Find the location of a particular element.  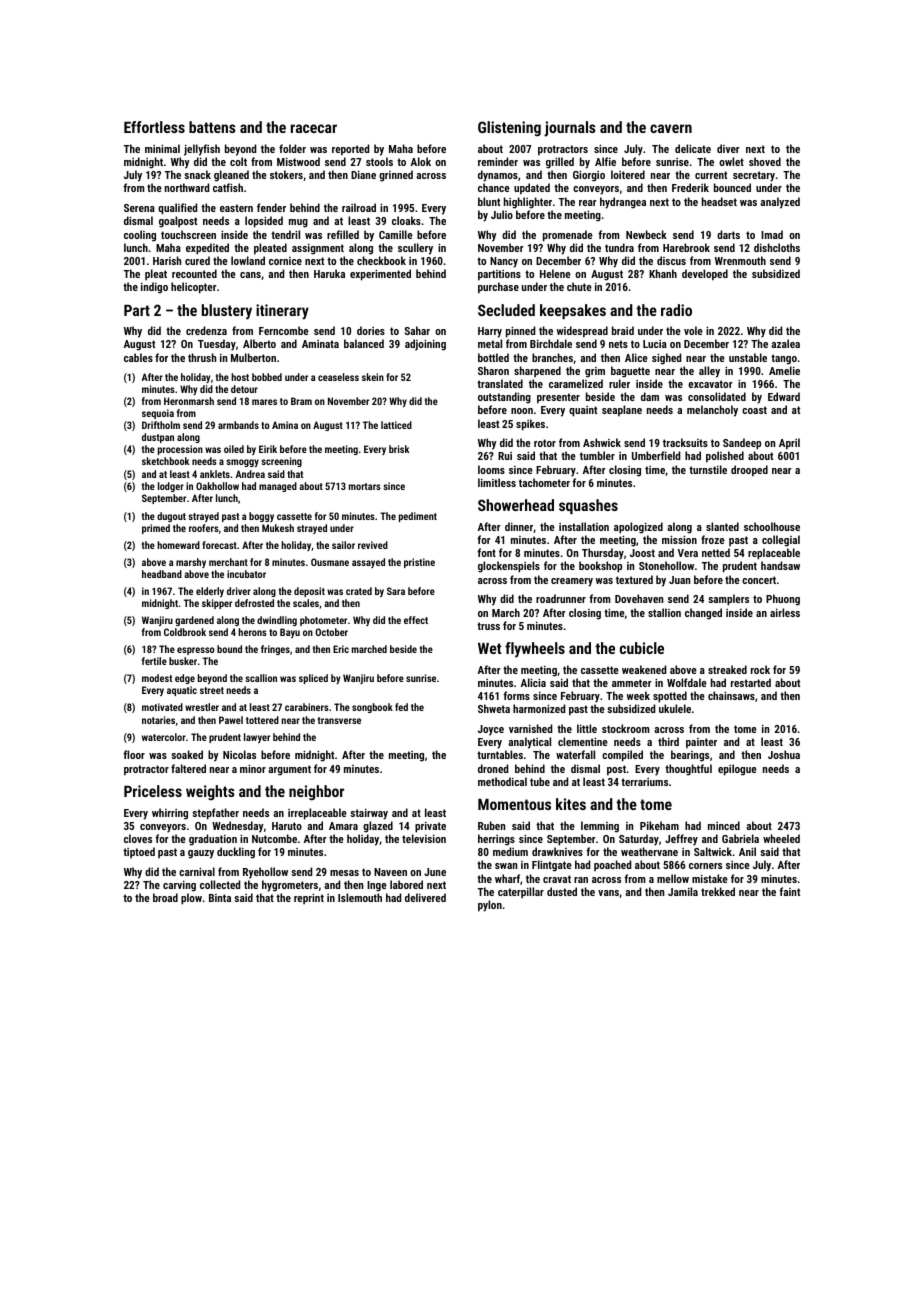

armbands is located at coordinates (238, 425).
